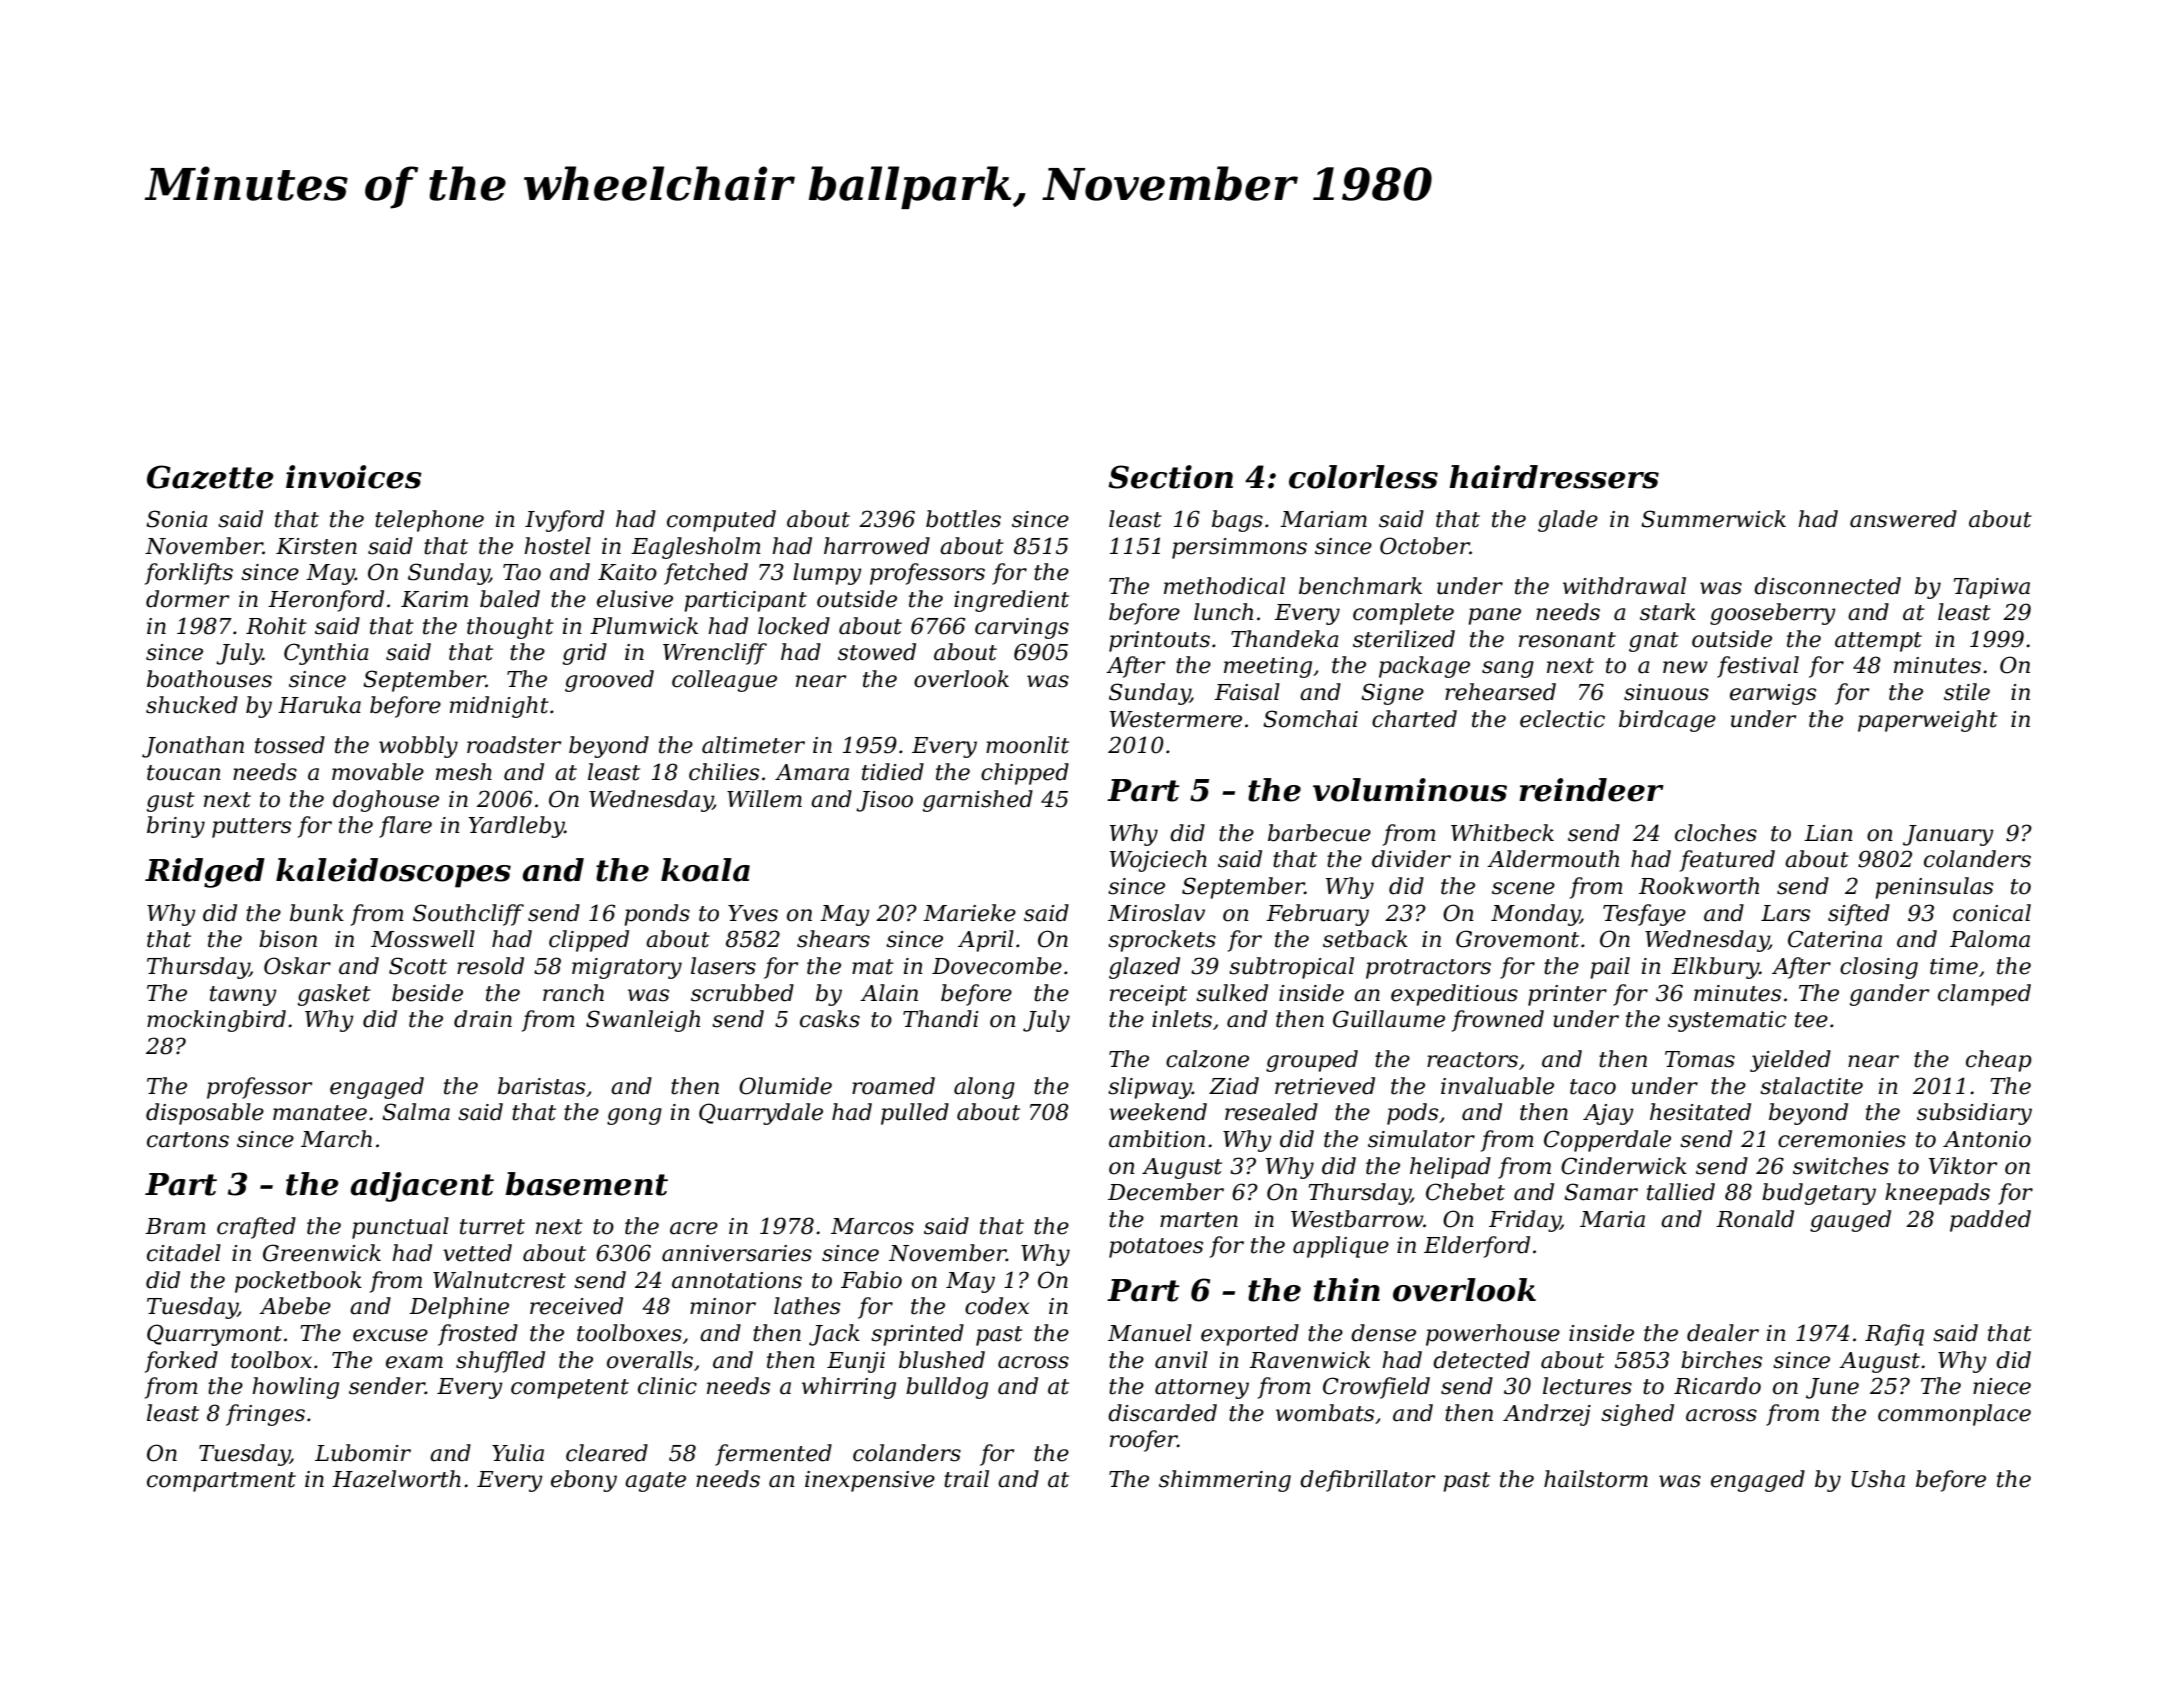  Describe the element at coordinates (1596, 1479) in the document. I see `hailstorm` at that location.
